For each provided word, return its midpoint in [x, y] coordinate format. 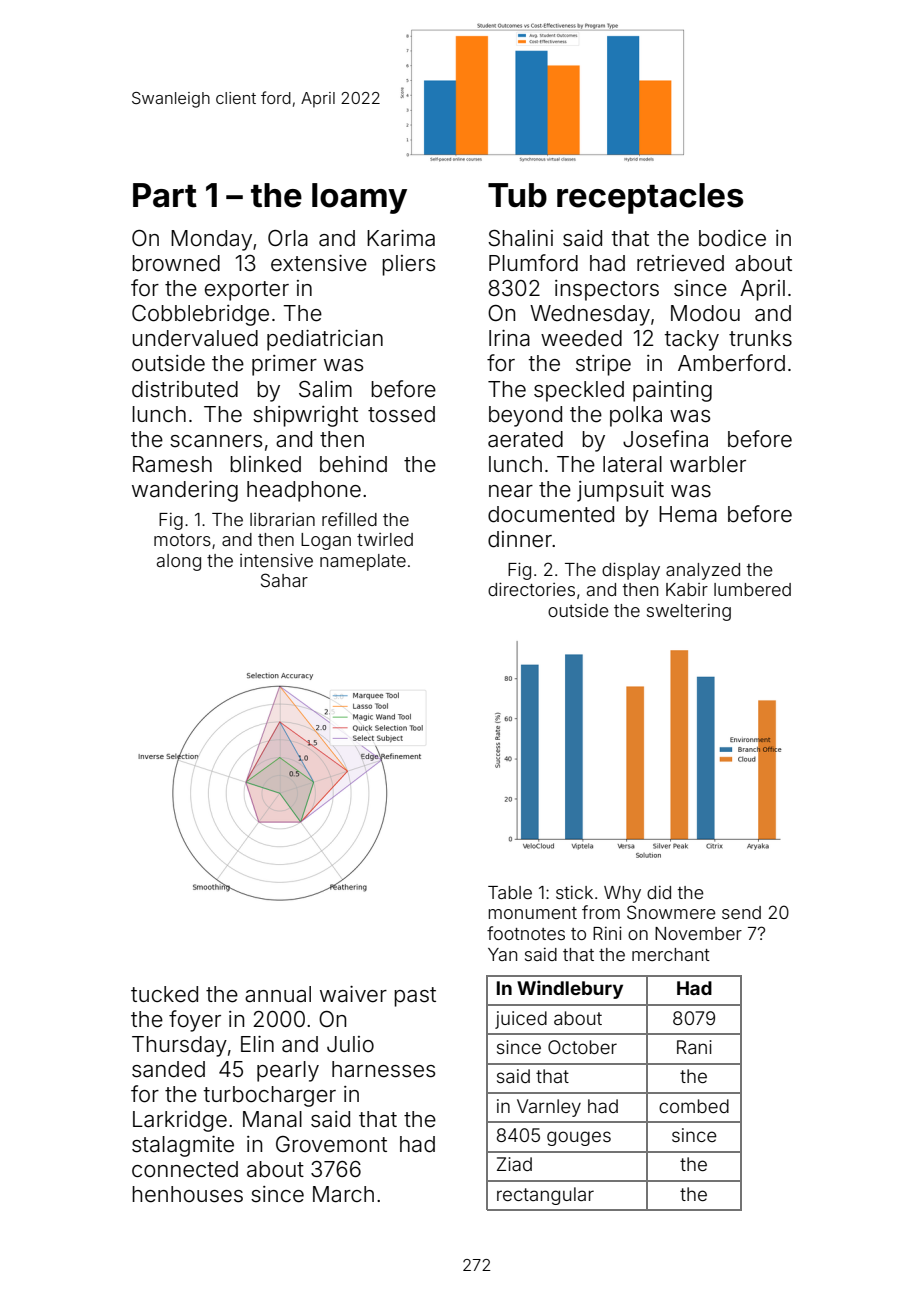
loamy [359, 198]
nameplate [363, 562]
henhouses [187, 1194]
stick [574, 892]
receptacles [650, 198]
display [631, 571]
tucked [164, 994]
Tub [517, 195]
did [659, 892]
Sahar [284, 580]
